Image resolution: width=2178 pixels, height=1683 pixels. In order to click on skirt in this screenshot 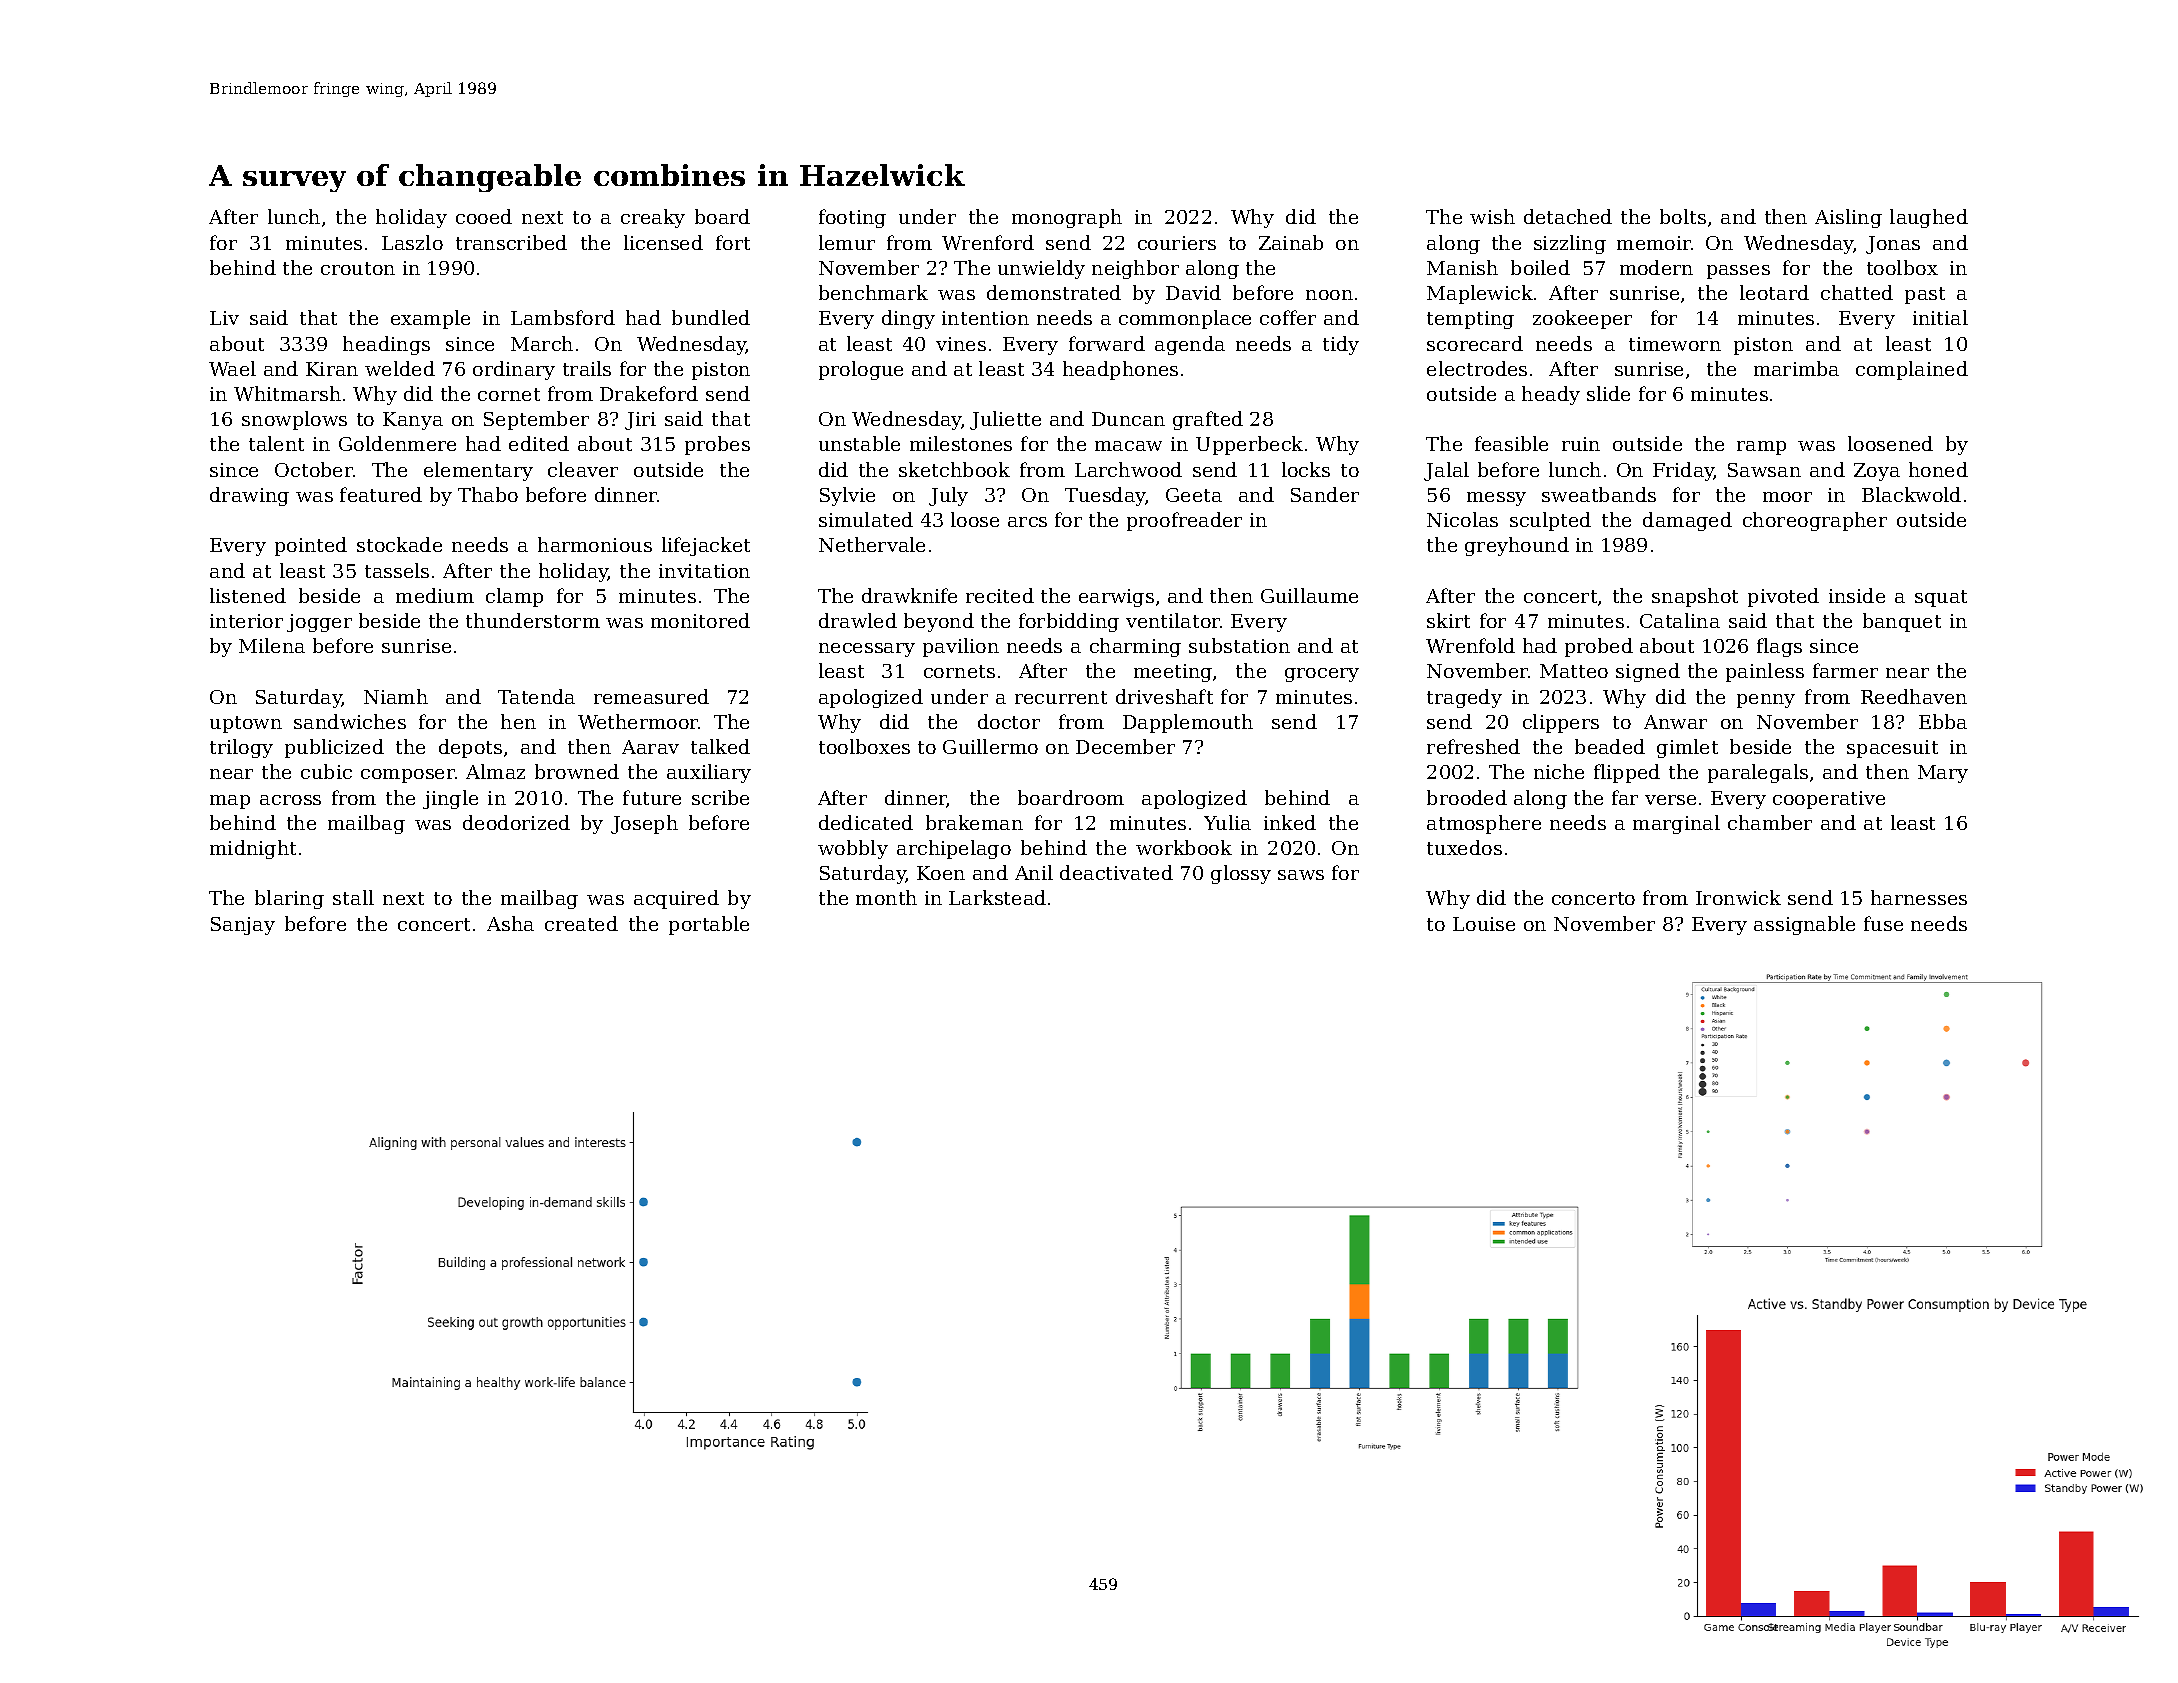, I will do `click(1448, 620)`.
